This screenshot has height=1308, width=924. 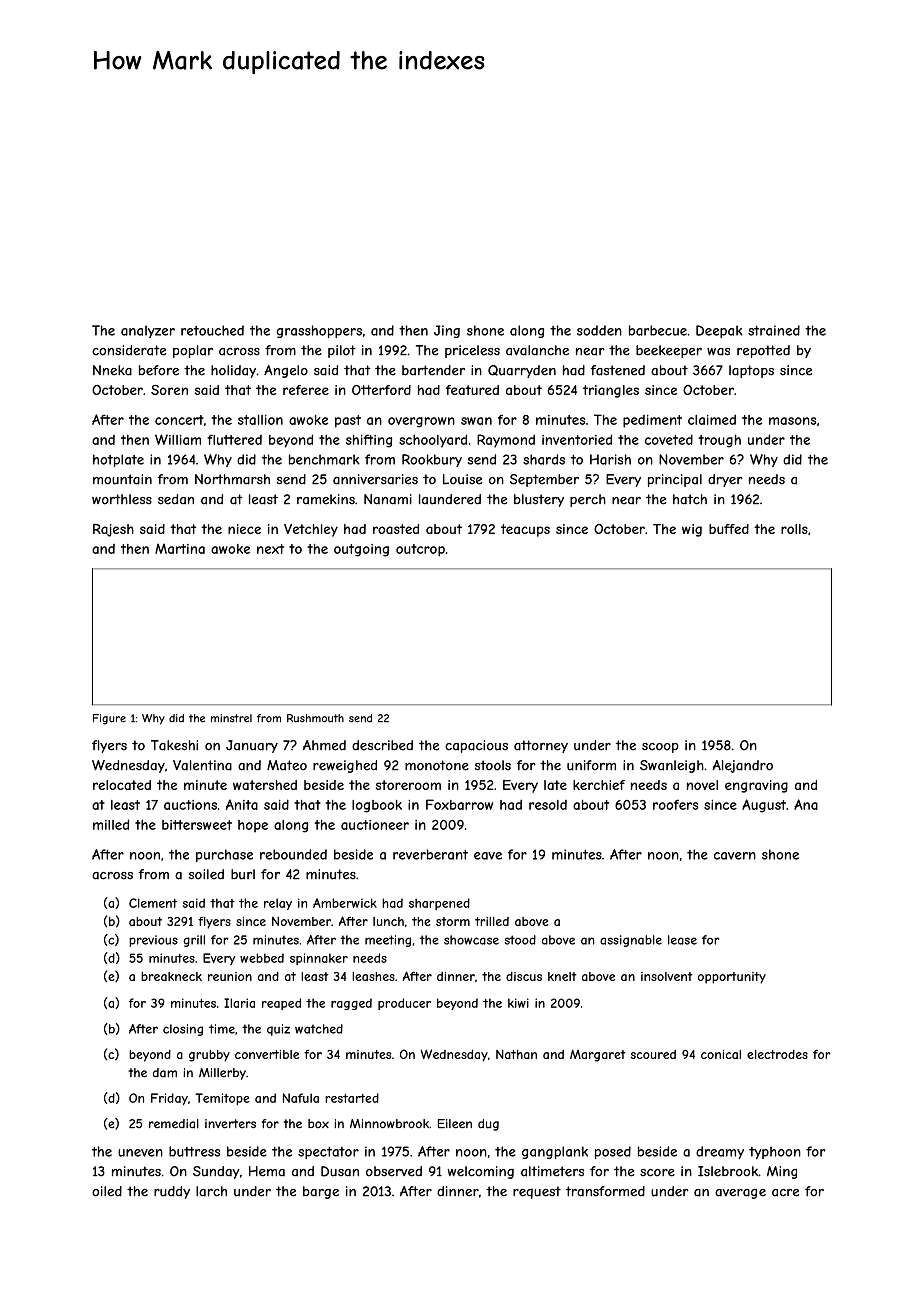 What do you see at coordinates (522, 371) in the screenshot?
I see `Quarryden` at bounding box center [522, 371].
